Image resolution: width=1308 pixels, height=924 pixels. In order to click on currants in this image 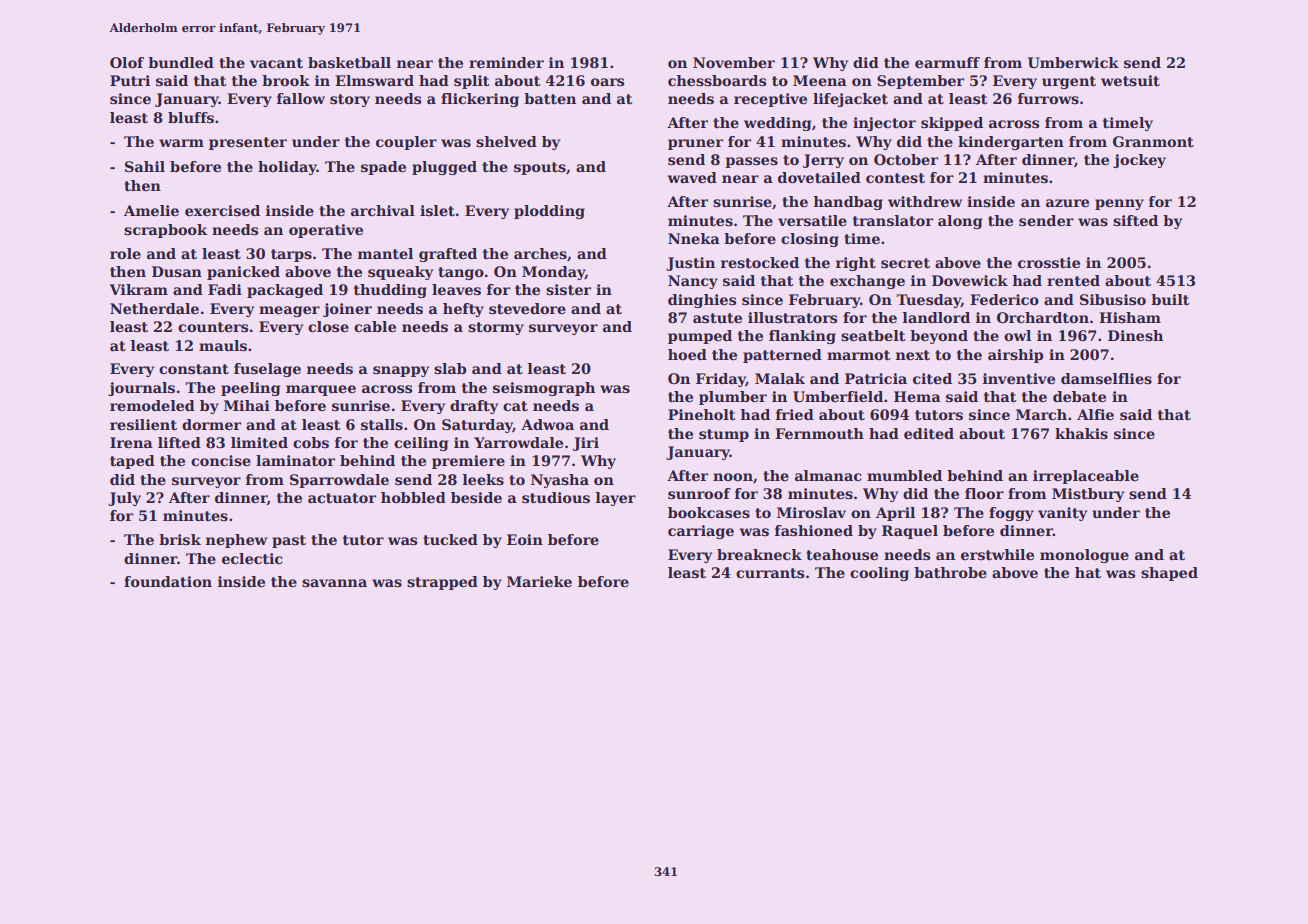, I will do `click(770, 573)`.
